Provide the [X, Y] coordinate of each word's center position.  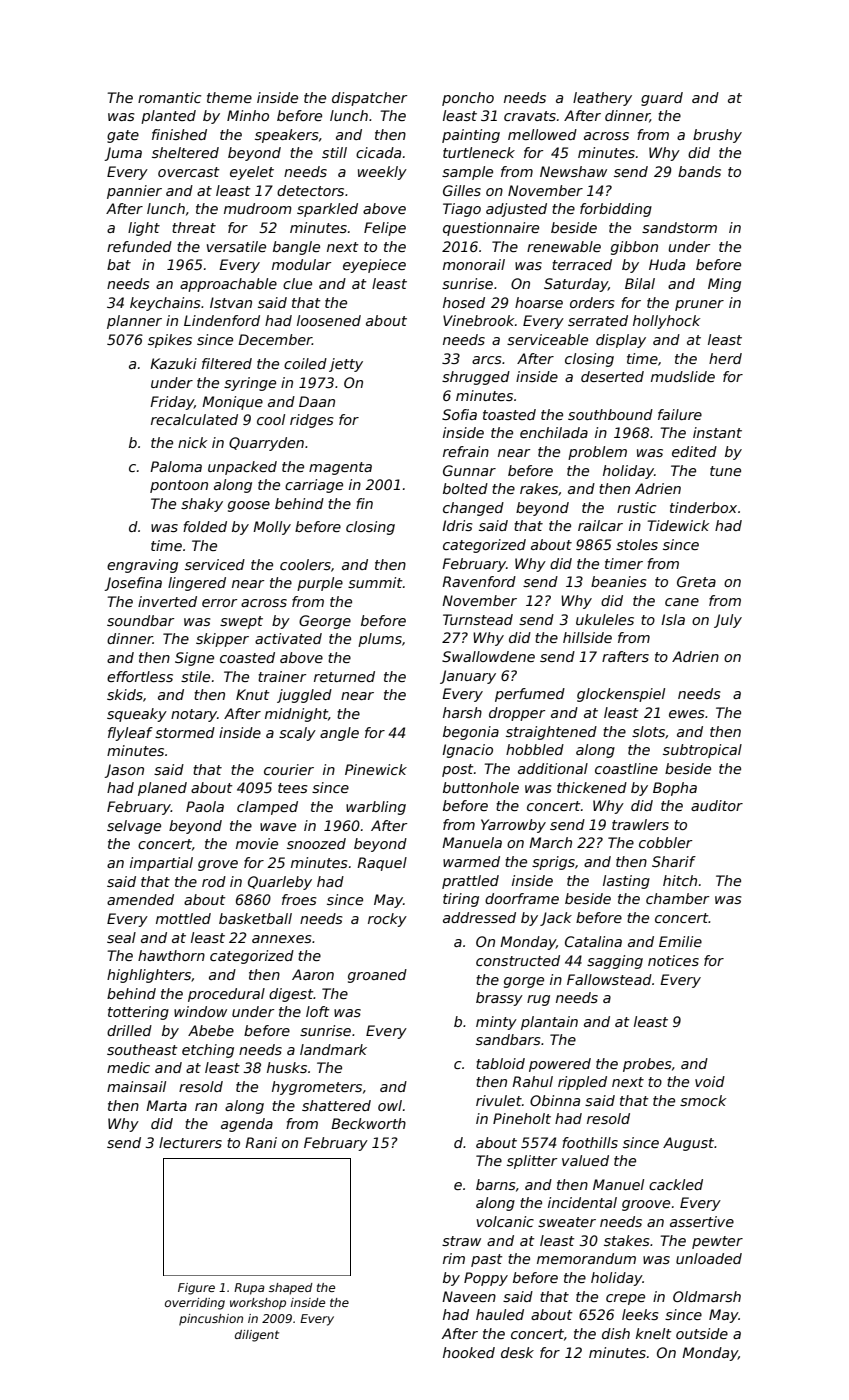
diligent [257, 1336]
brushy [717, 136]
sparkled [327, 210]
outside [702, 1333]
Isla [673, 619]
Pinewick [376, 769]
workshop [258, 1304]
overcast [189, 172]
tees [292, 788]
